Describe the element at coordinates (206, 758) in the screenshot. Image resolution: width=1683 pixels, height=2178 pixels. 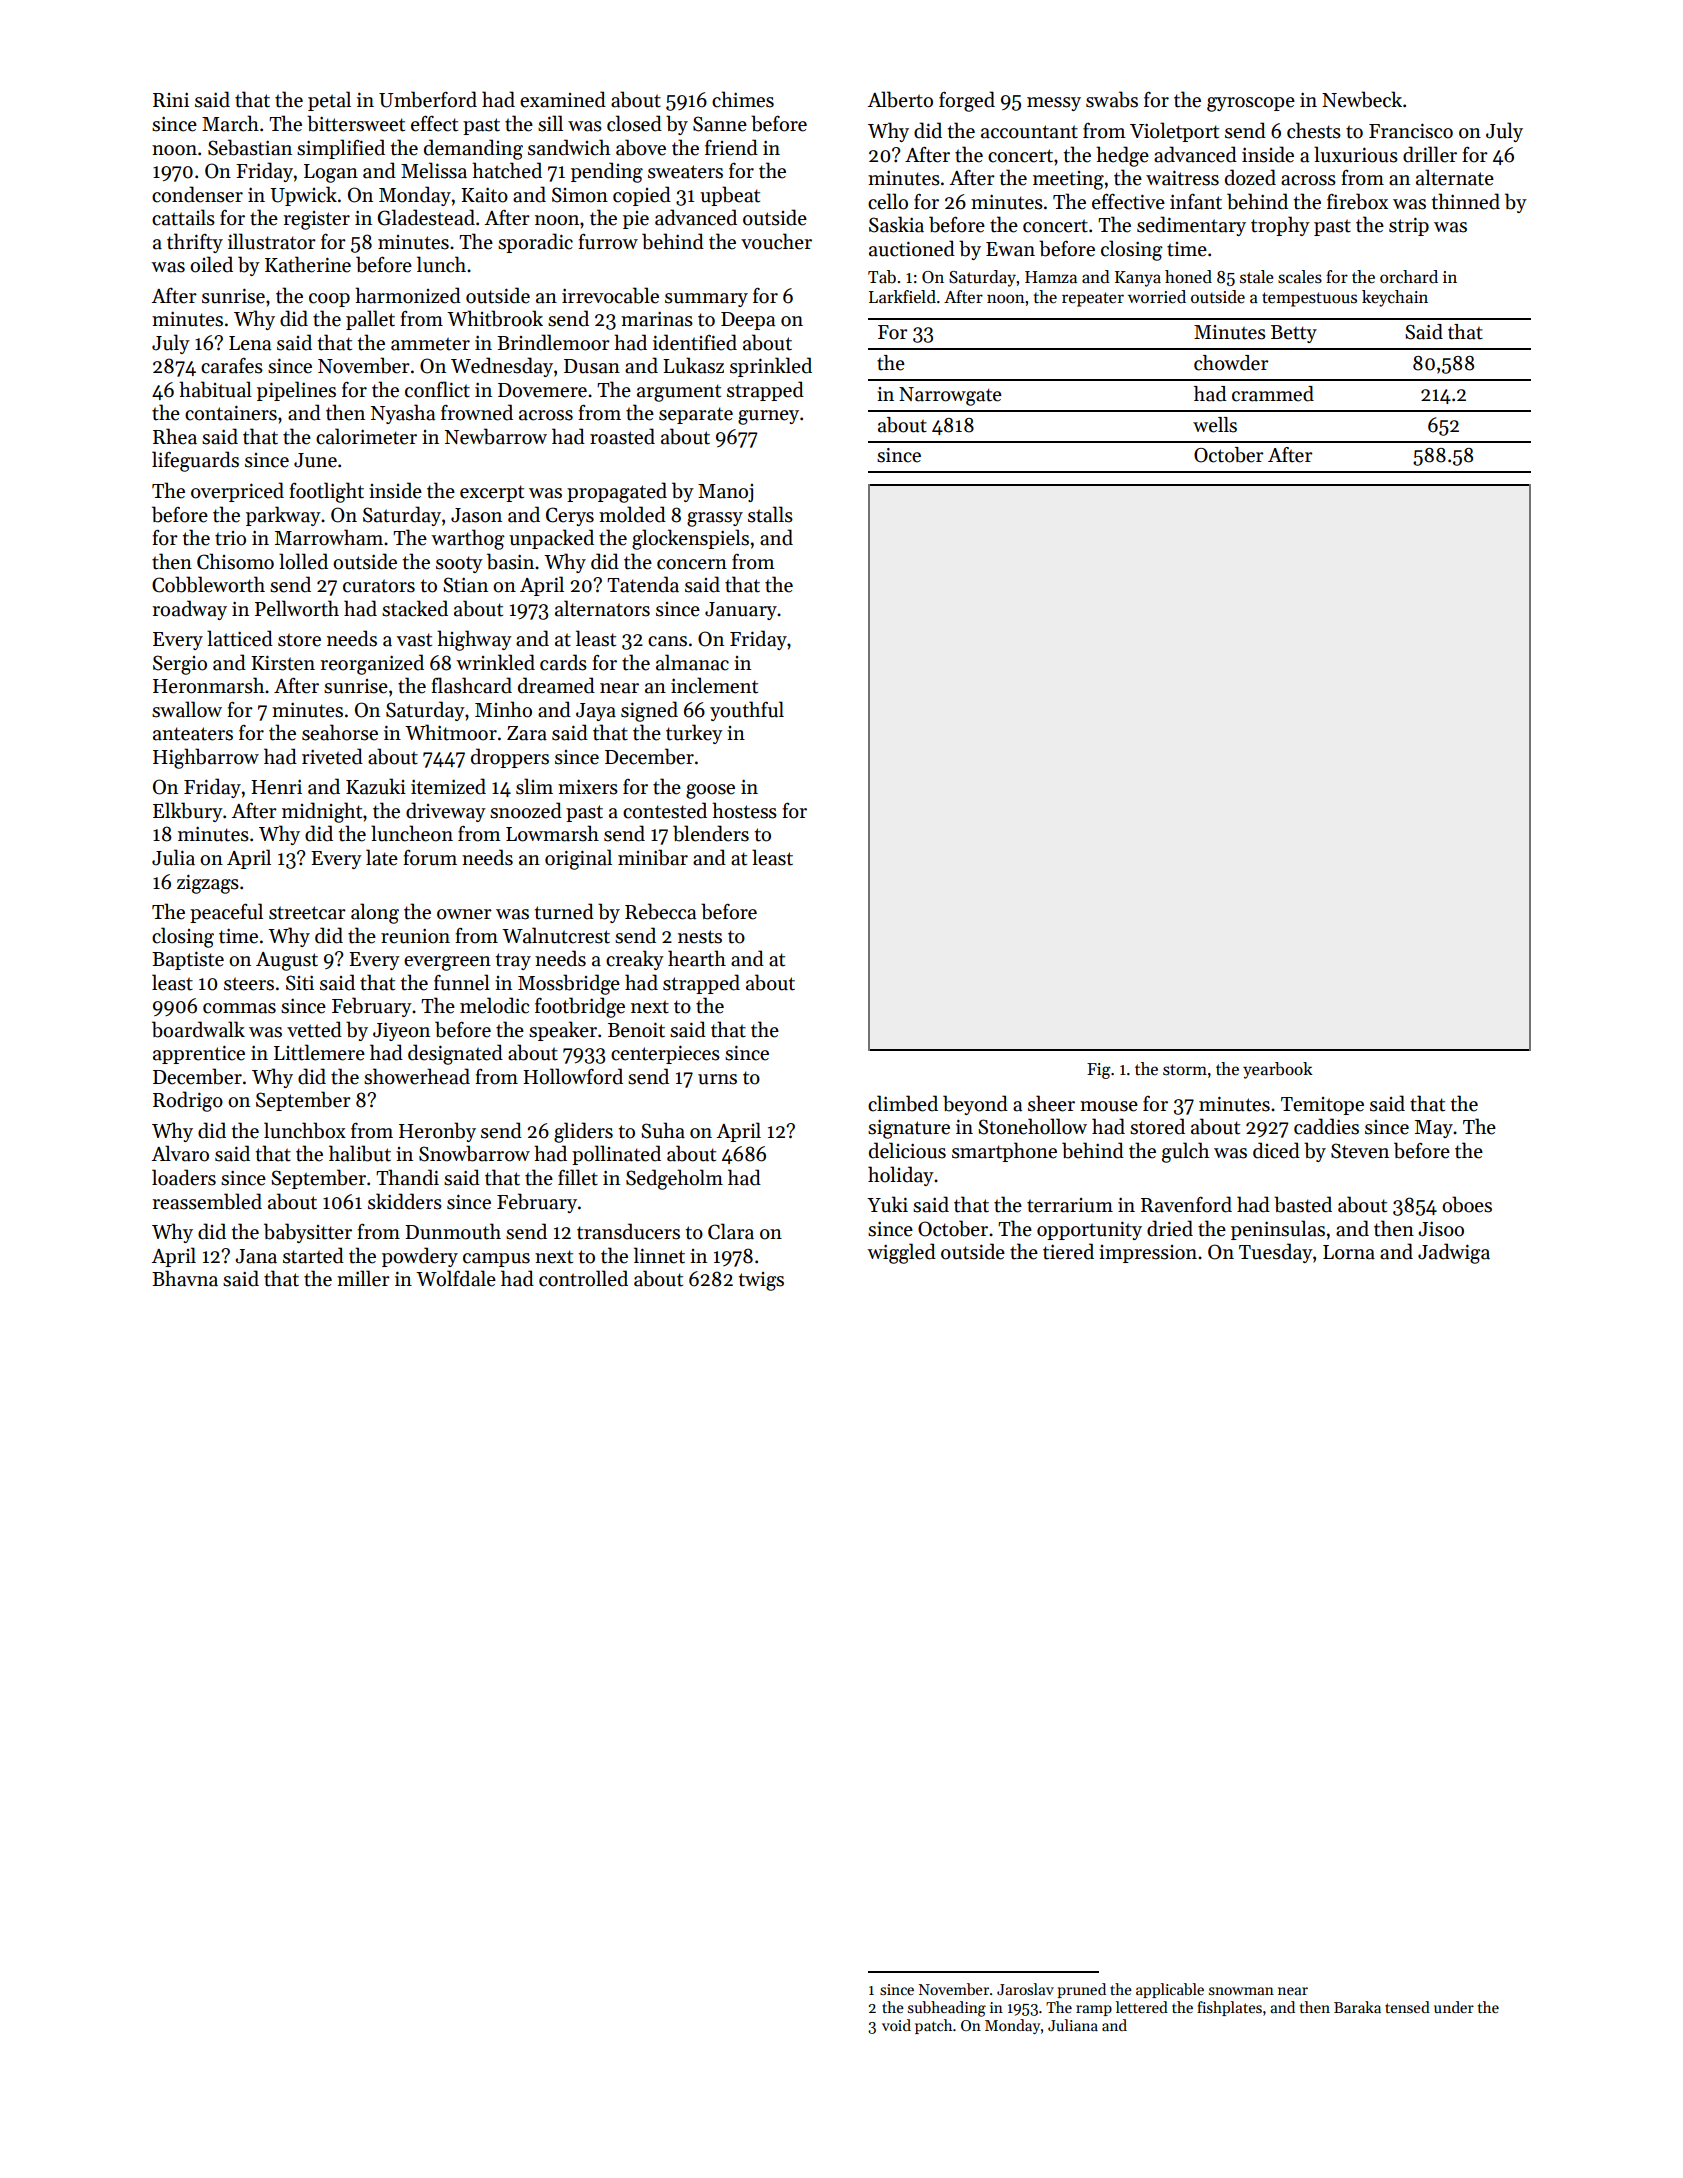
I see `Highbarrow` at that location.
